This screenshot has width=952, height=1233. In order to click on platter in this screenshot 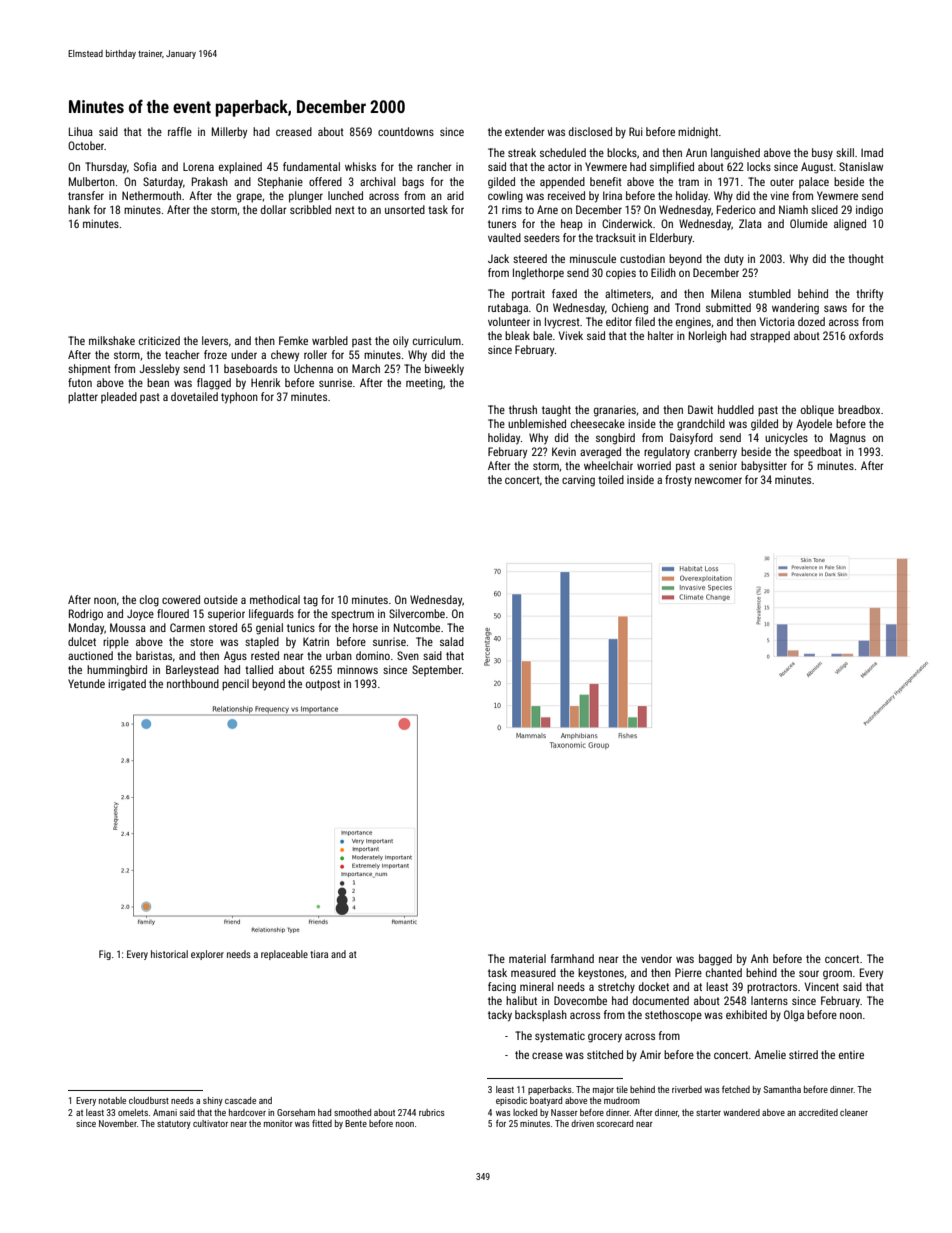, I will do `click(83, 398)`.
